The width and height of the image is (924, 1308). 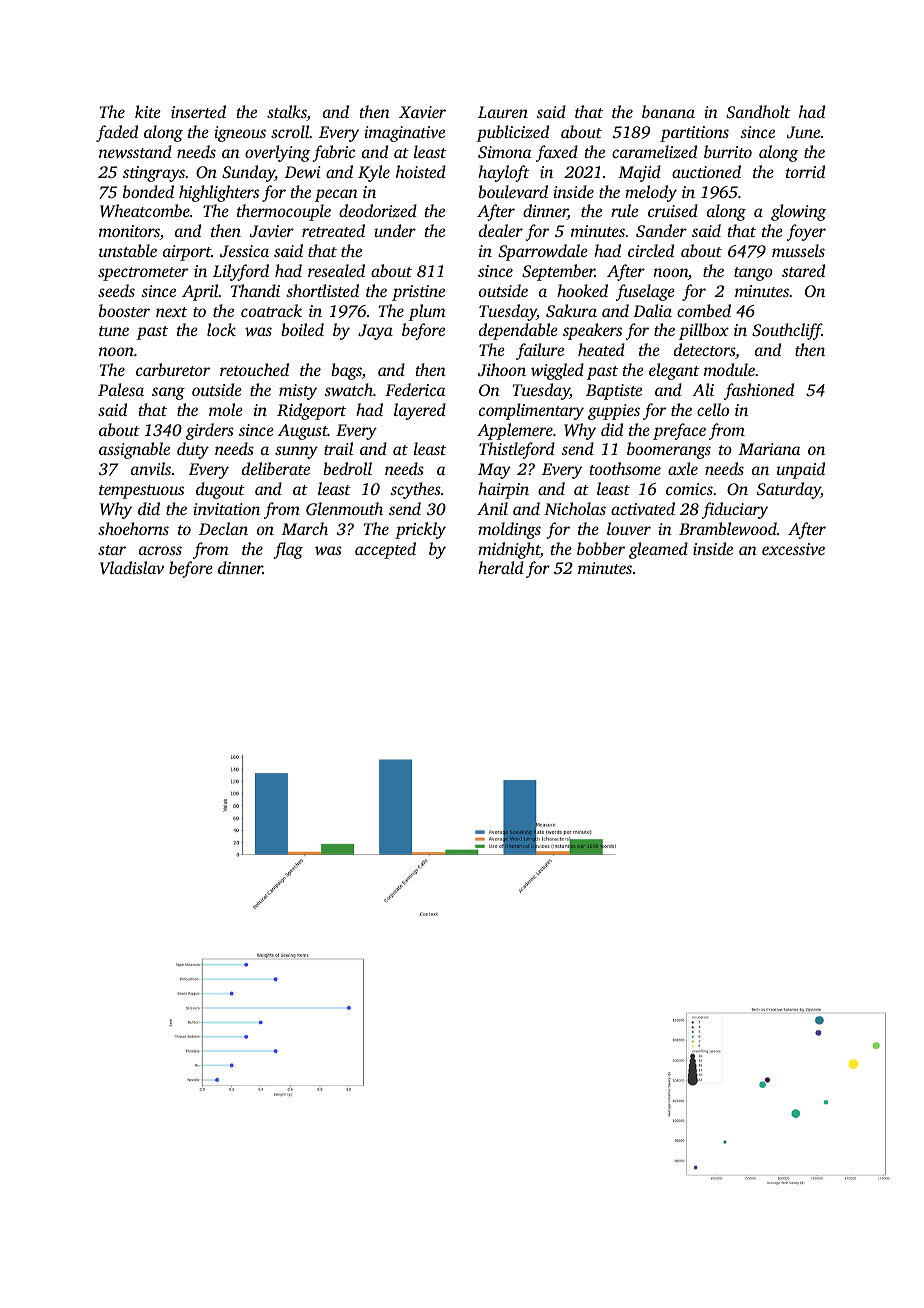 I want to click on cruised, so click(x=673, y=210).
